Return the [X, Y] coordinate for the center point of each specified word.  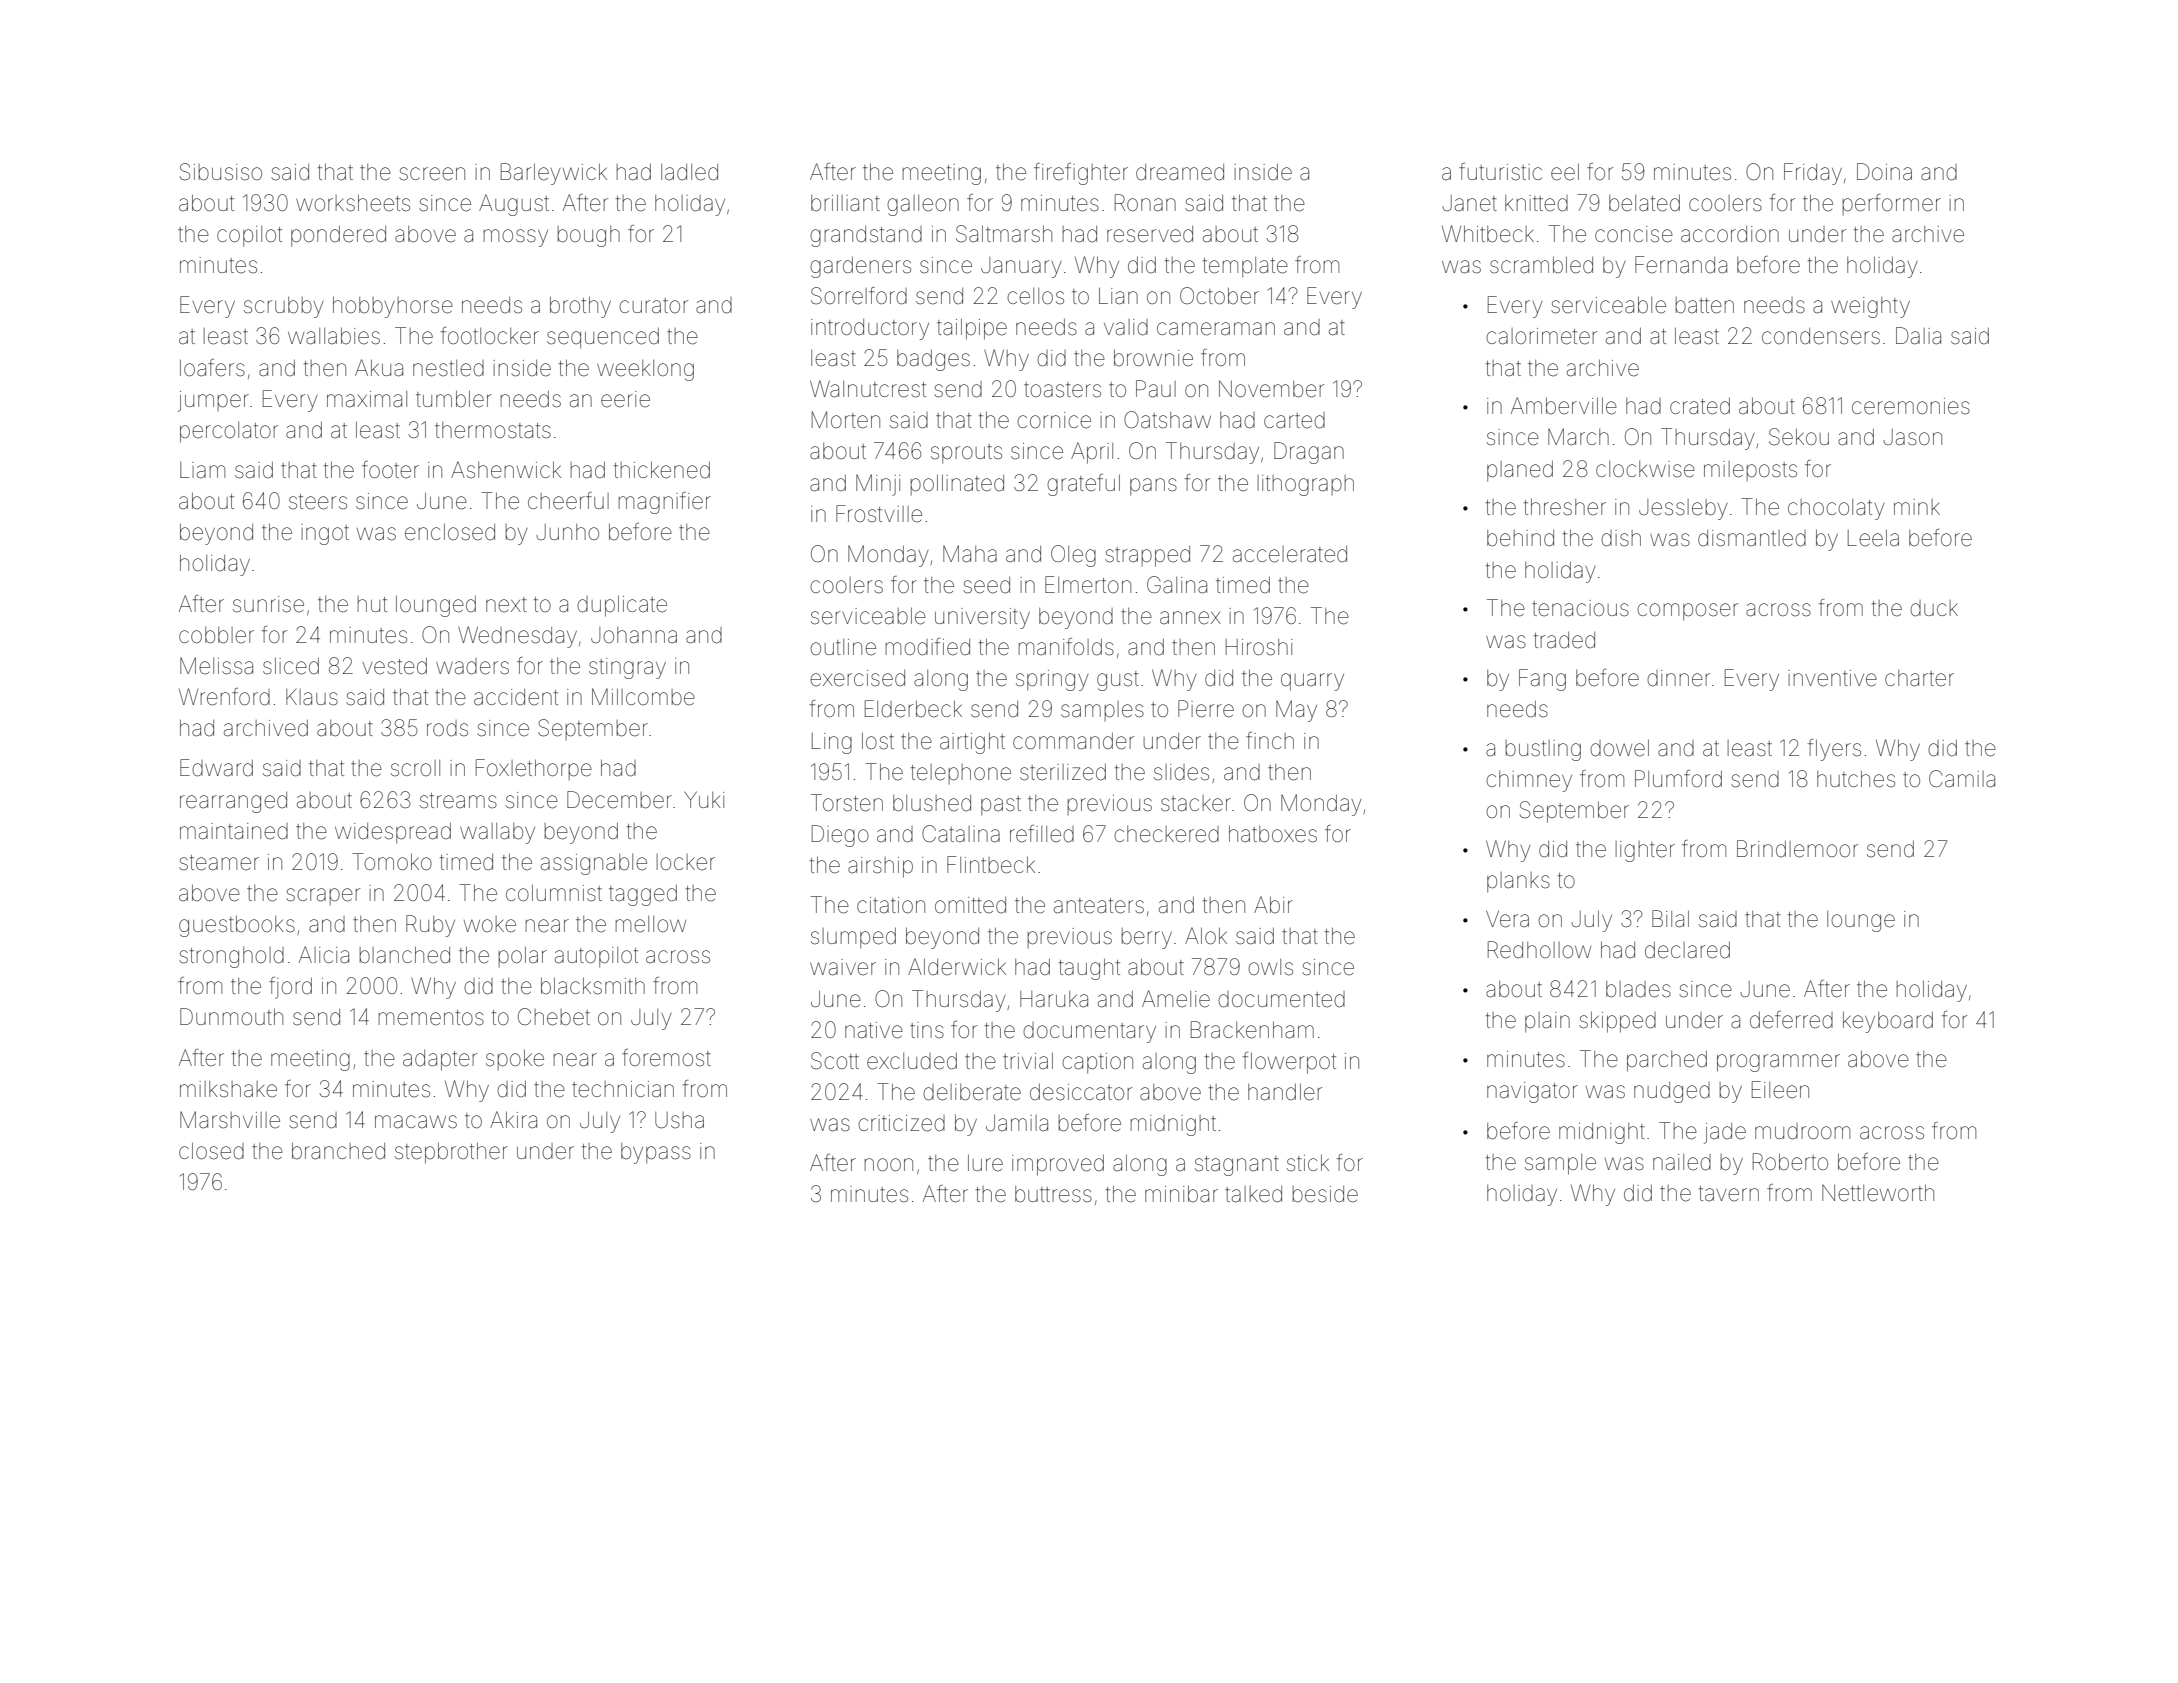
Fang [1542, 680]
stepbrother [451, 1153]
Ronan [1145, 203]
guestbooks [237, 926]
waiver [843, 967]
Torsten [847, 803]
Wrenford [224, 697]
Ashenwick [506, 470]
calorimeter [1541, 336]
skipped [1617, 1022]
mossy [516, 238]
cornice [1054, 420]
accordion [1730, 234]
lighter [1645, 851]
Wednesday [517, 637]
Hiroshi [1259, 647]
